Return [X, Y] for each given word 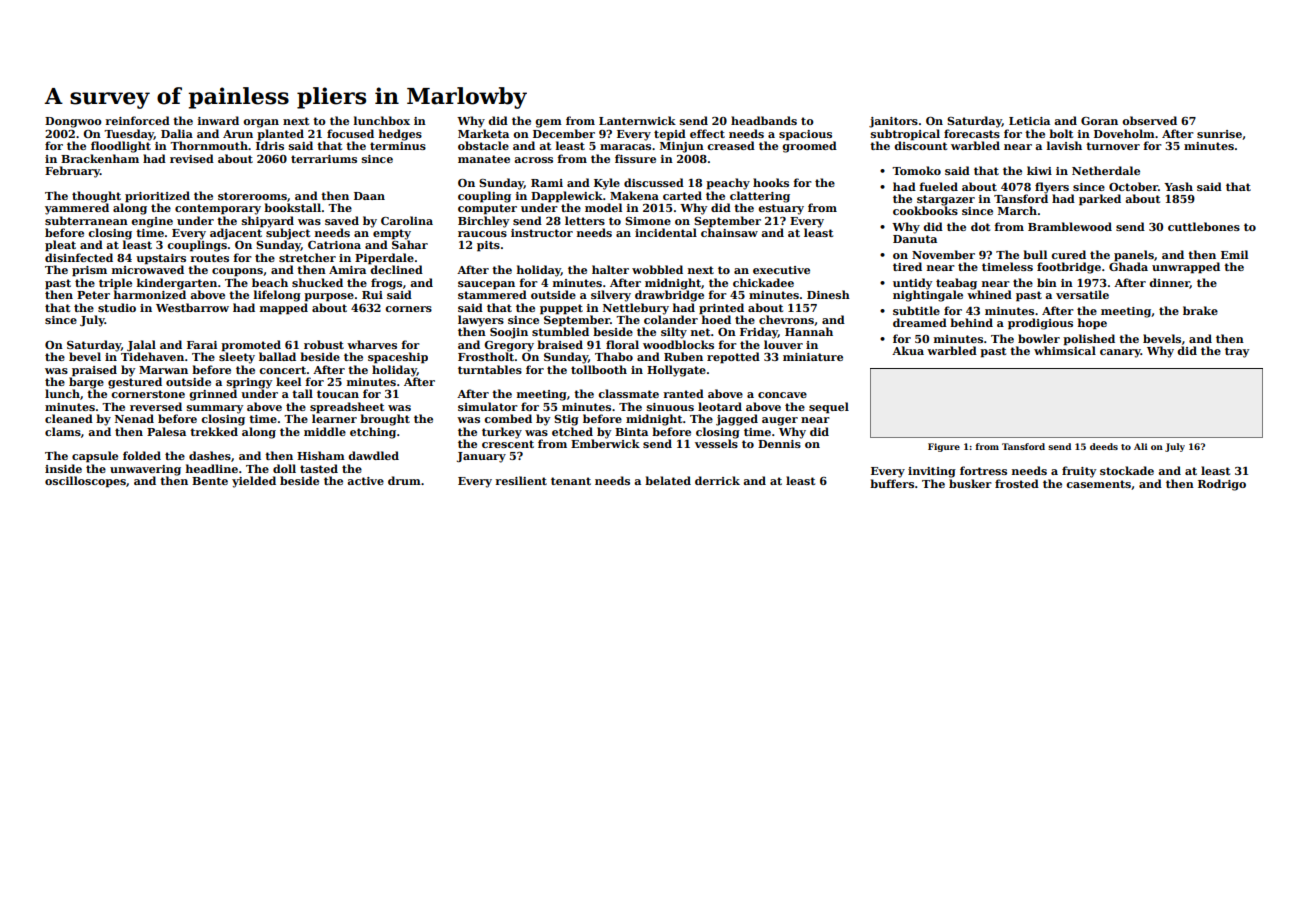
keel [288, 381]
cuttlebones [1204, 226]
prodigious [1040, 324]
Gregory [509, 346]
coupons [237, 272]
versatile [1082, 294]
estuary [781, 209]
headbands [764, 120]
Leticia [1029, 121]
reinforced [137, 120]
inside [63, 468]
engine [152, 222]
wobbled [657, 269]
